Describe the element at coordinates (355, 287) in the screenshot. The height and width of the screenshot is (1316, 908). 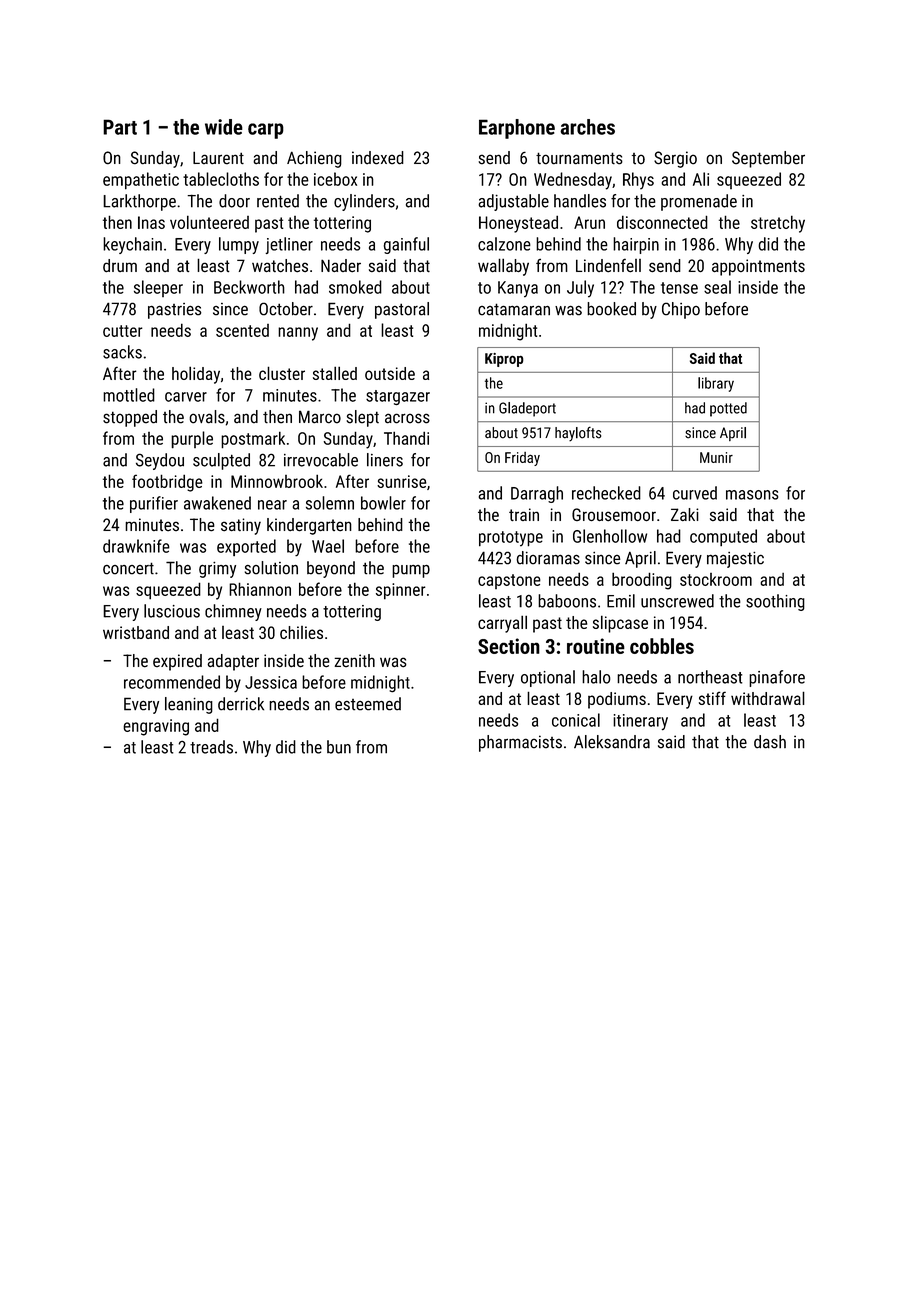
I see `smoked` at that location.
